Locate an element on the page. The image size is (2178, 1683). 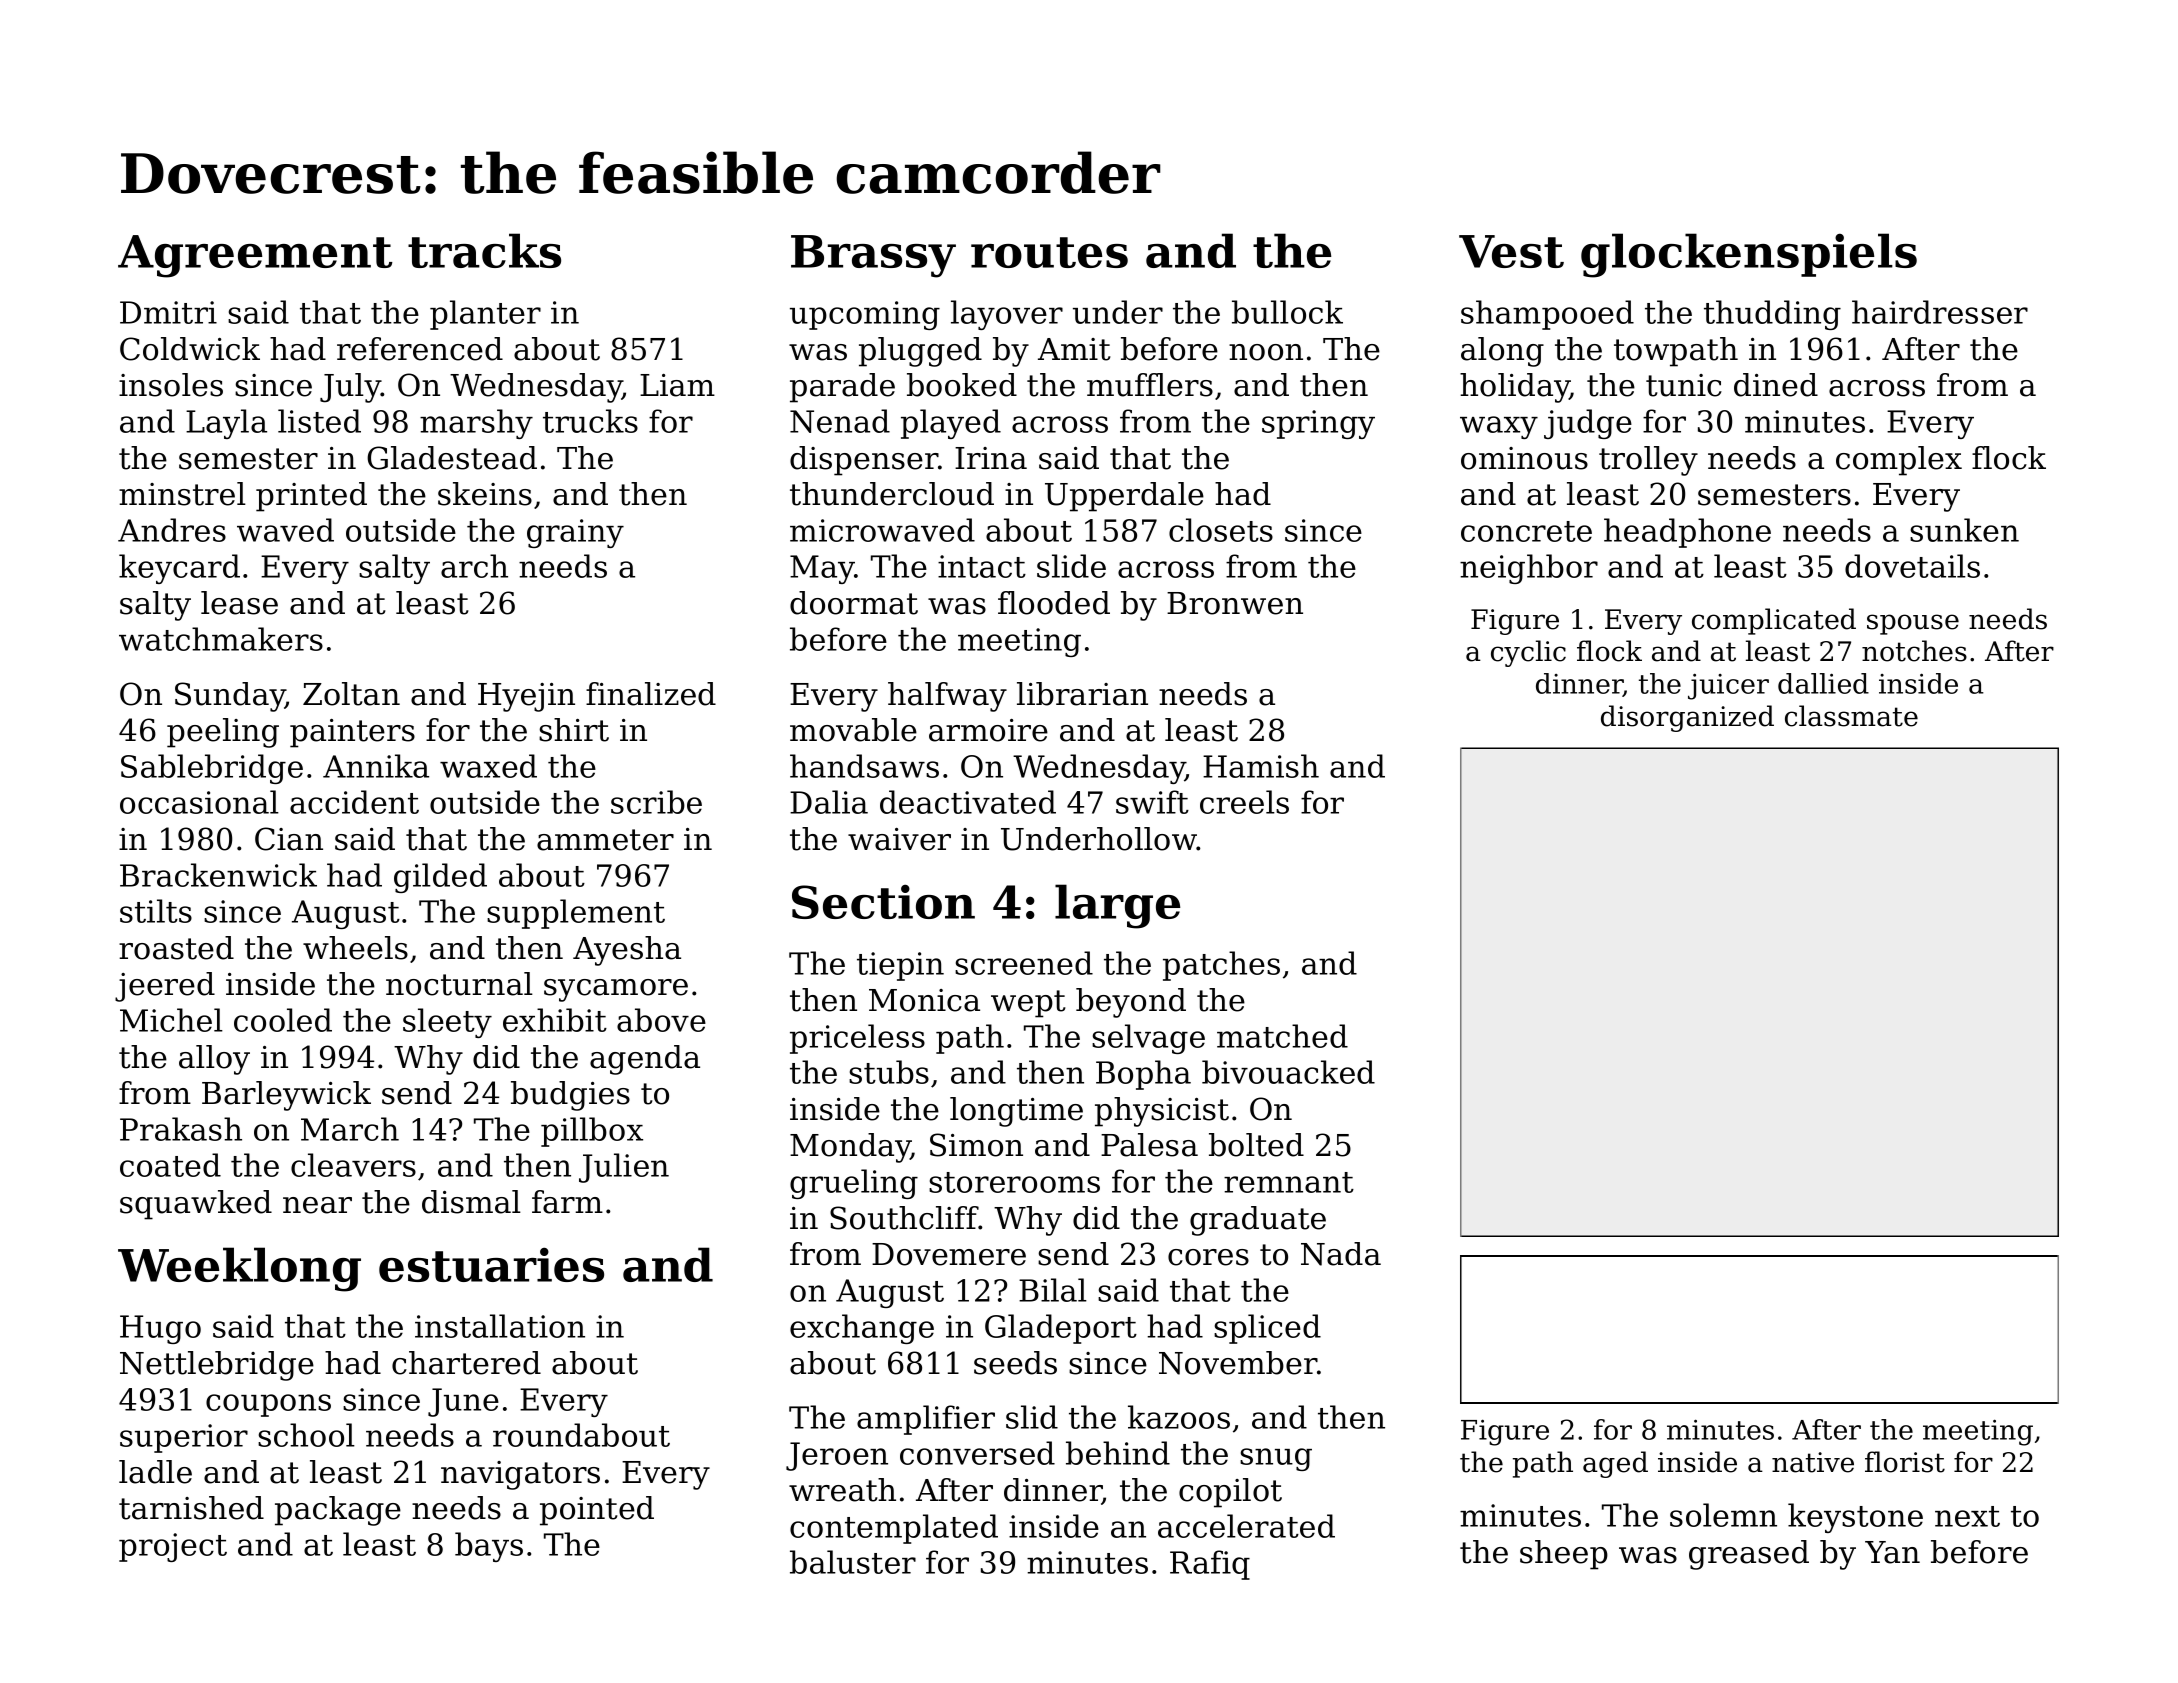
native is located at coordinates (1813, 1462).
